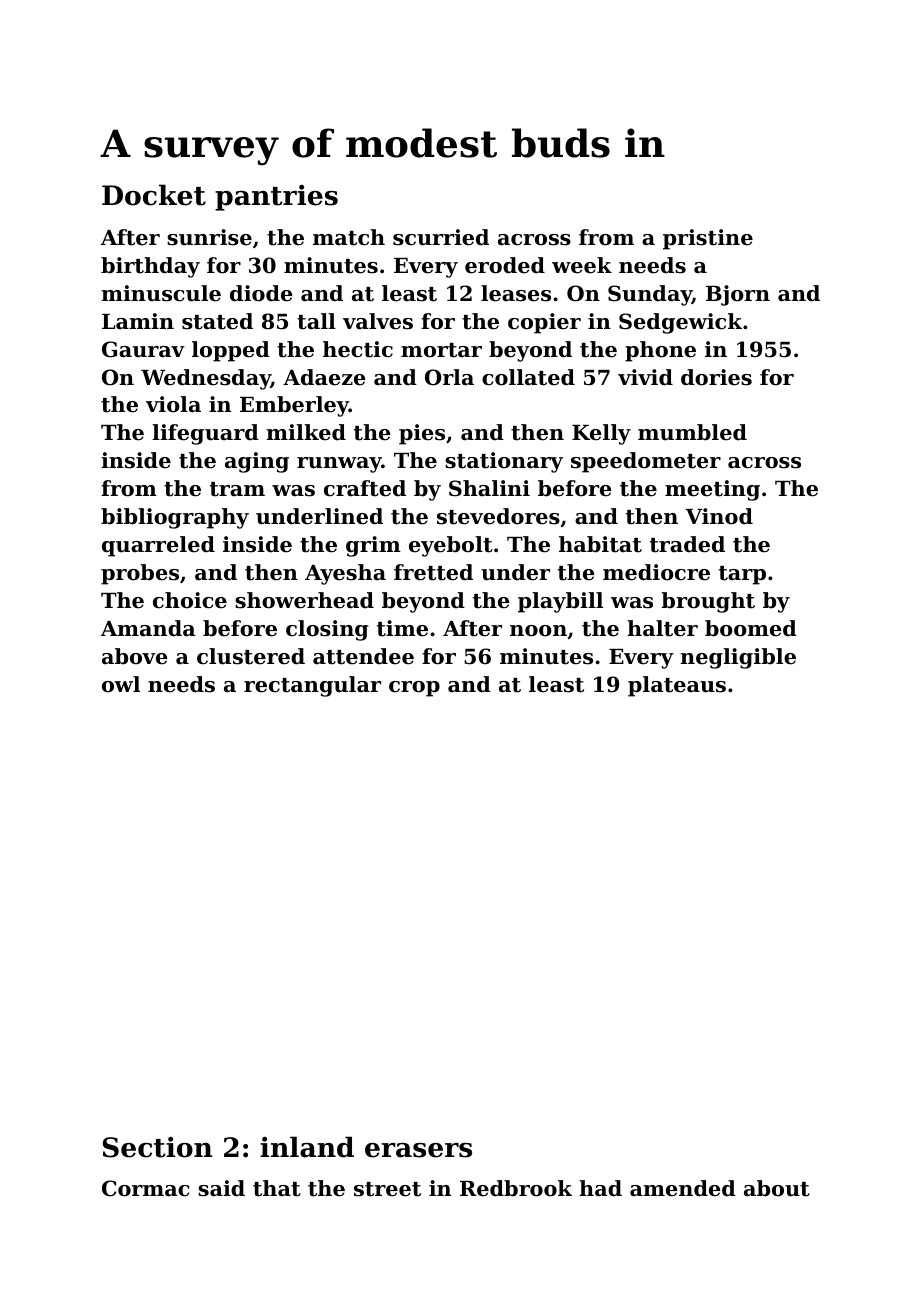 Image resolution: width=924 pixels, height=1314 pixels. What do you see at coordinates (645, 377) in the screenshot?
I see `vivid` at bounding box center [645, 377].
